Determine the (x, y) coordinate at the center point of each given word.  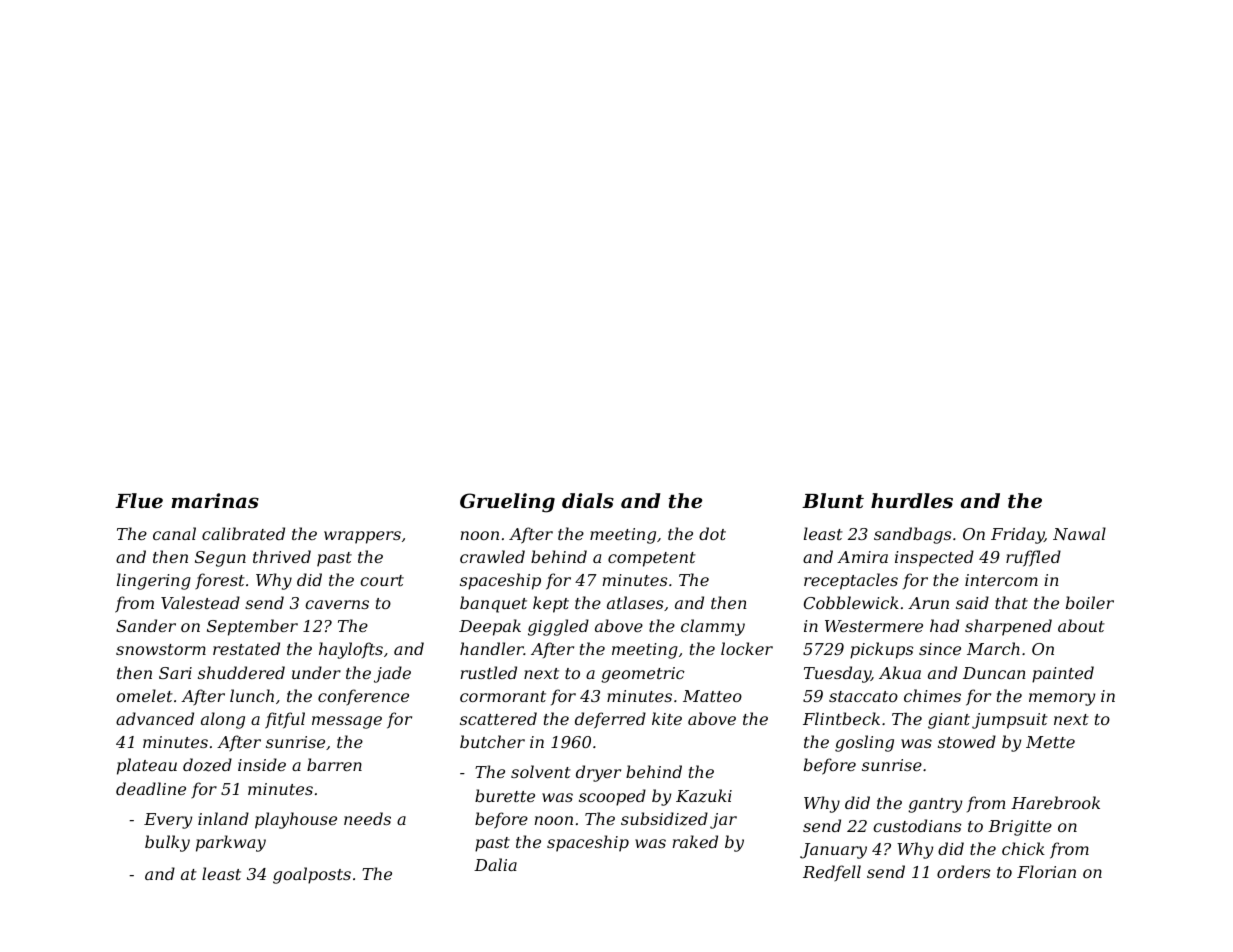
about (1081, 625)
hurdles (912, 501)
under (316, 672)
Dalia (495, 864)
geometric (643, 675)
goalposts (312, 875)
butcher (492, 741)
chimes (932, 695)
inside (262, 764)
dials (588, 501)
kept (551, 604)
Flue (139, 500)
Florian (1046, 871)
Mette (1050, 742)
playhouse (296, 820)
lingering (154, 581)
